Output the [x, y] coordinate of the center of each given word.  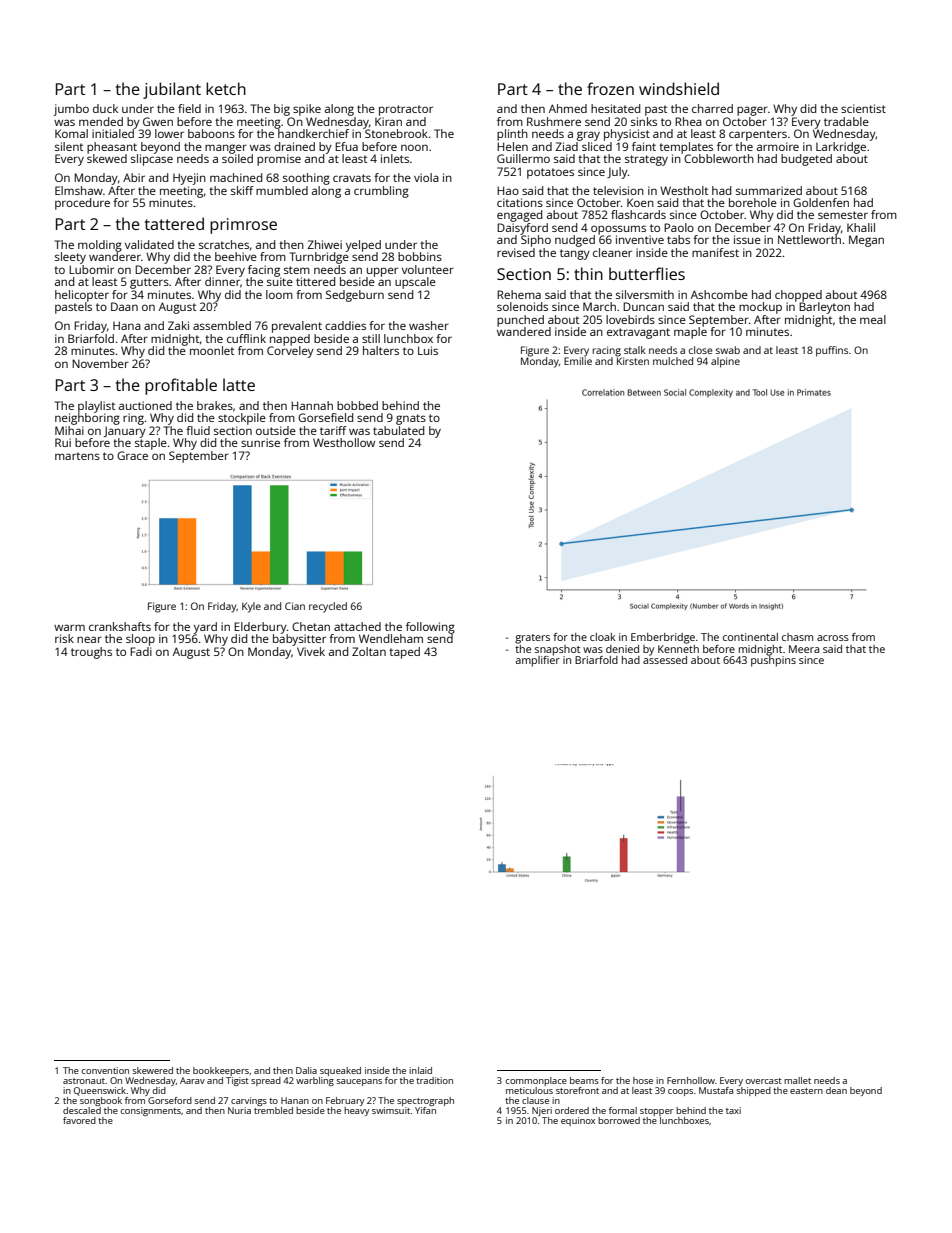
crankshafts [120, 626]
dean [836, 1090]
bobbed [357, 405]
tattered [174, 223]
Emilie [578, 361]
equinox [578, 1121]
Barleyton [824, 308]
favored [79, 1120]
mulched [673, 361]
